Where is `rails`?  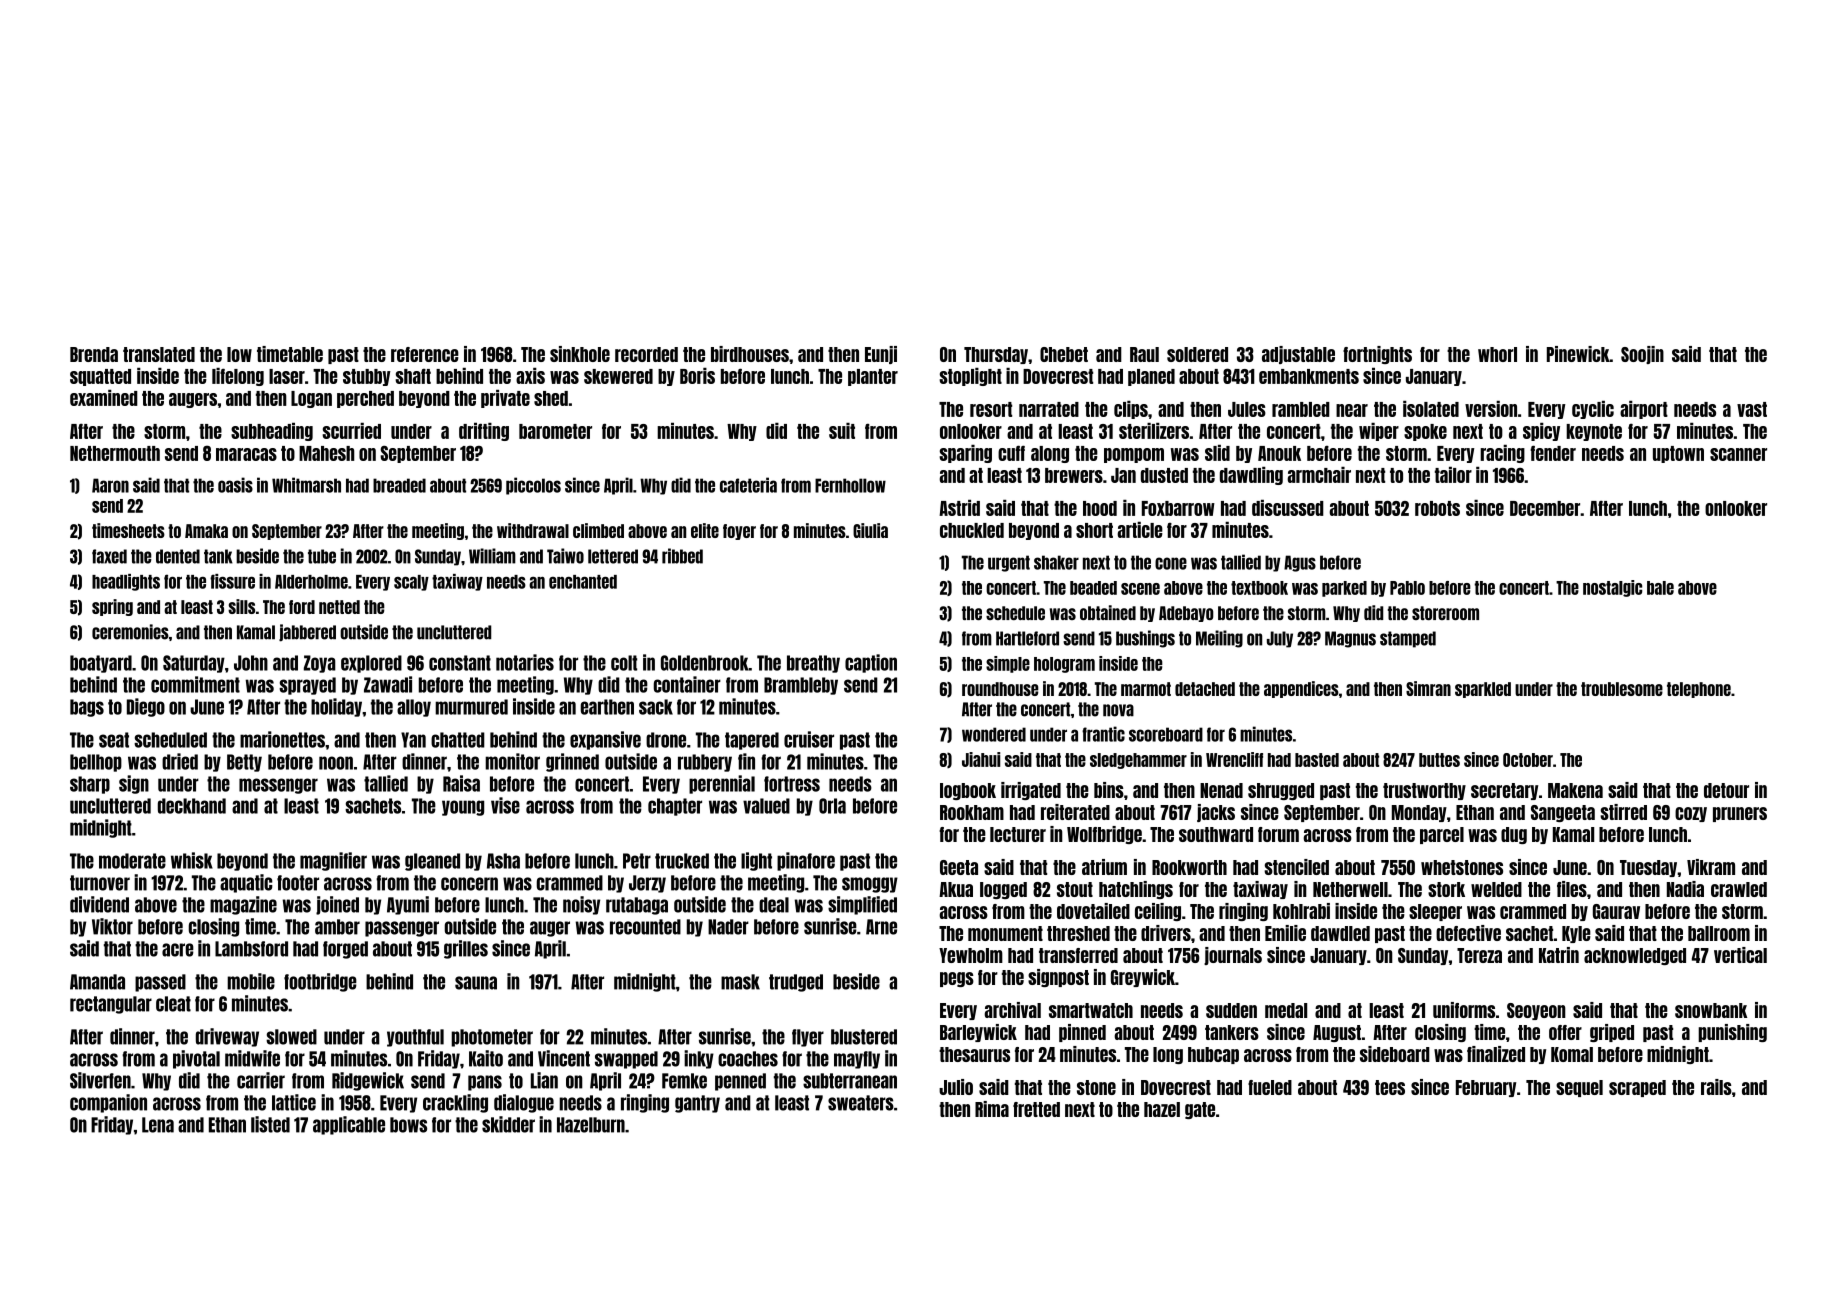
rails is located at coordinates (1716, 1087).
